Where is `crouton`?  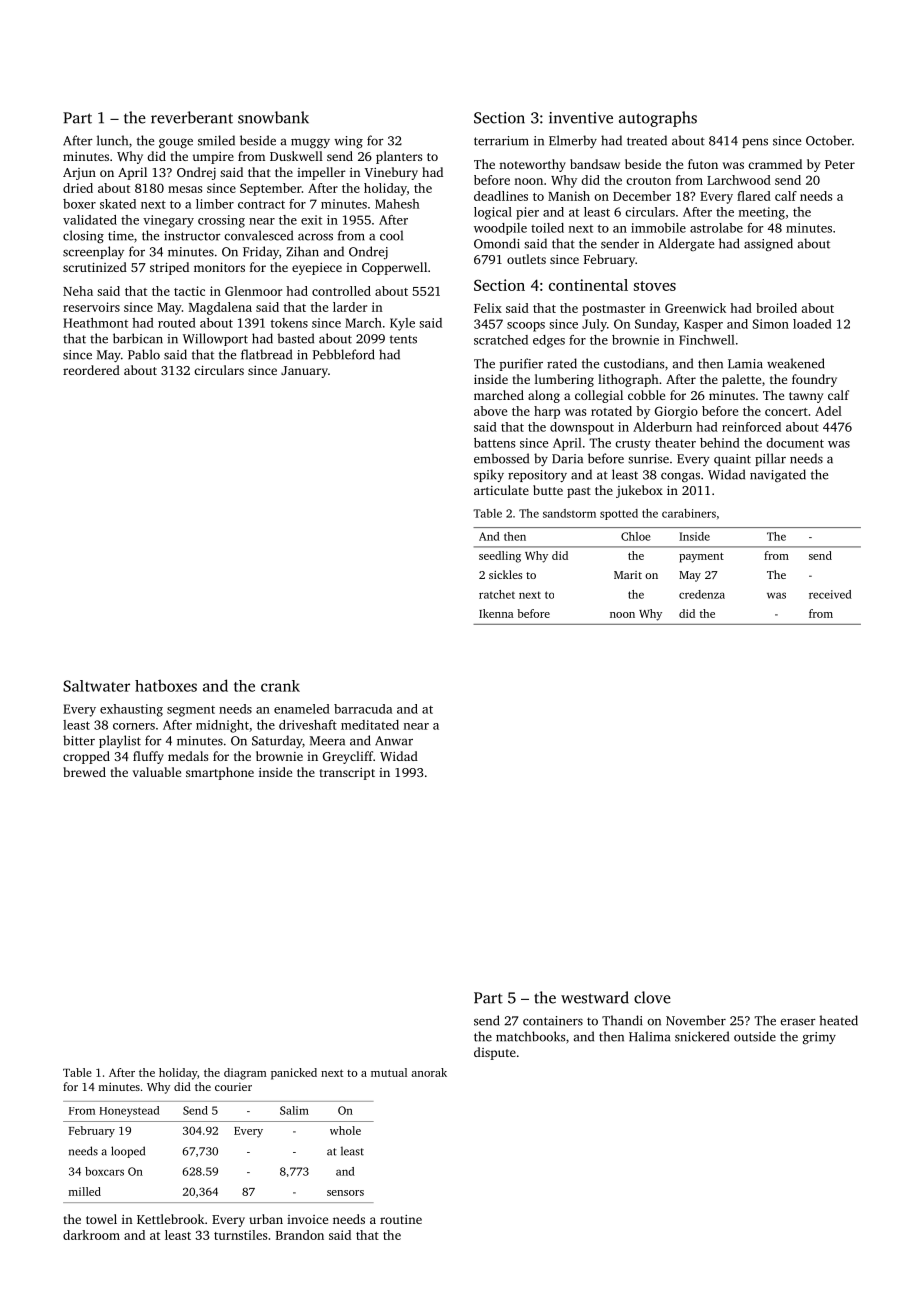
crouton is located at coordinates (648, 181).
